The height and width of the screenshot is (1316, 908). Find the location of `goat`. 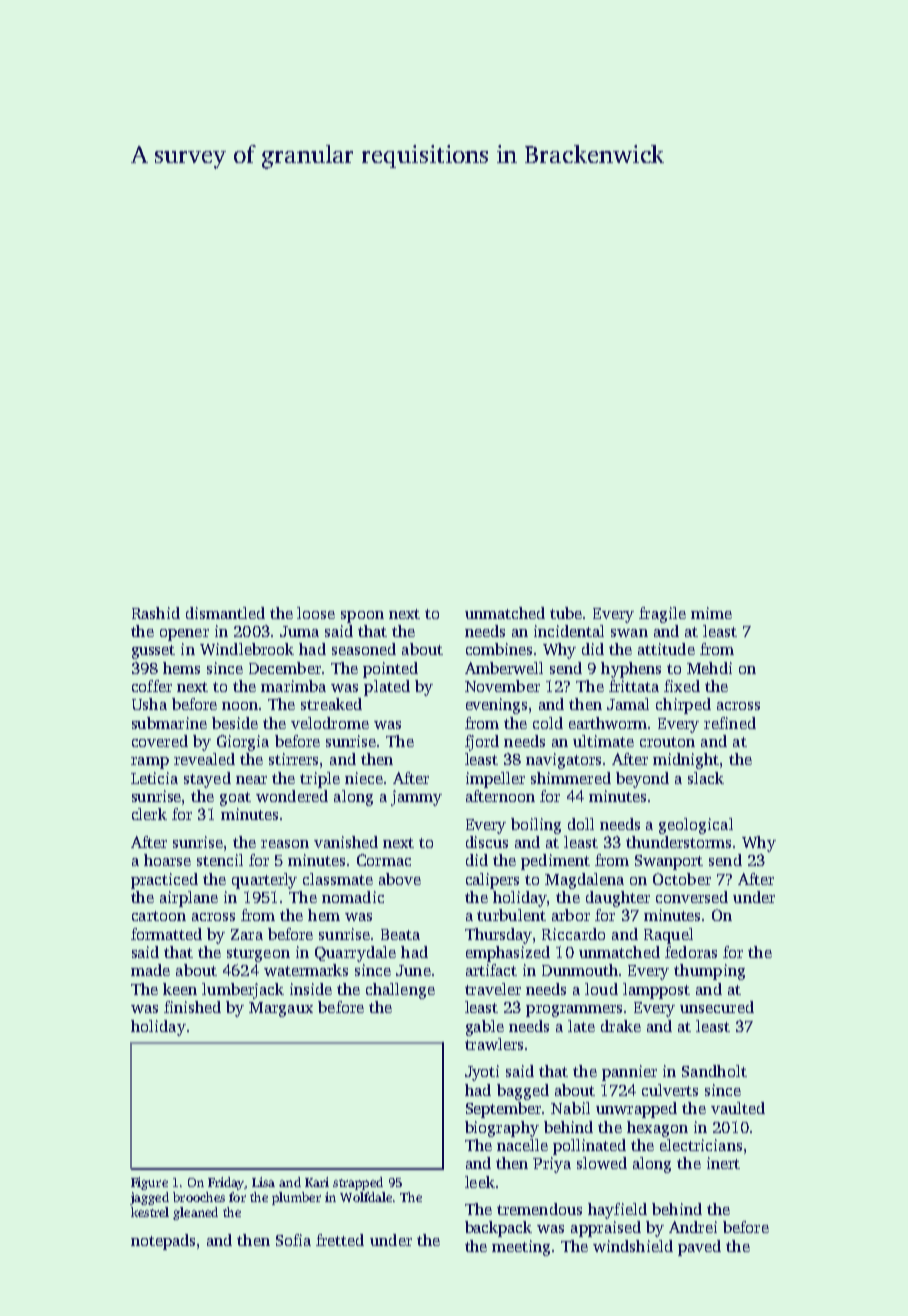

goat is located at coordinates (235, 799).
